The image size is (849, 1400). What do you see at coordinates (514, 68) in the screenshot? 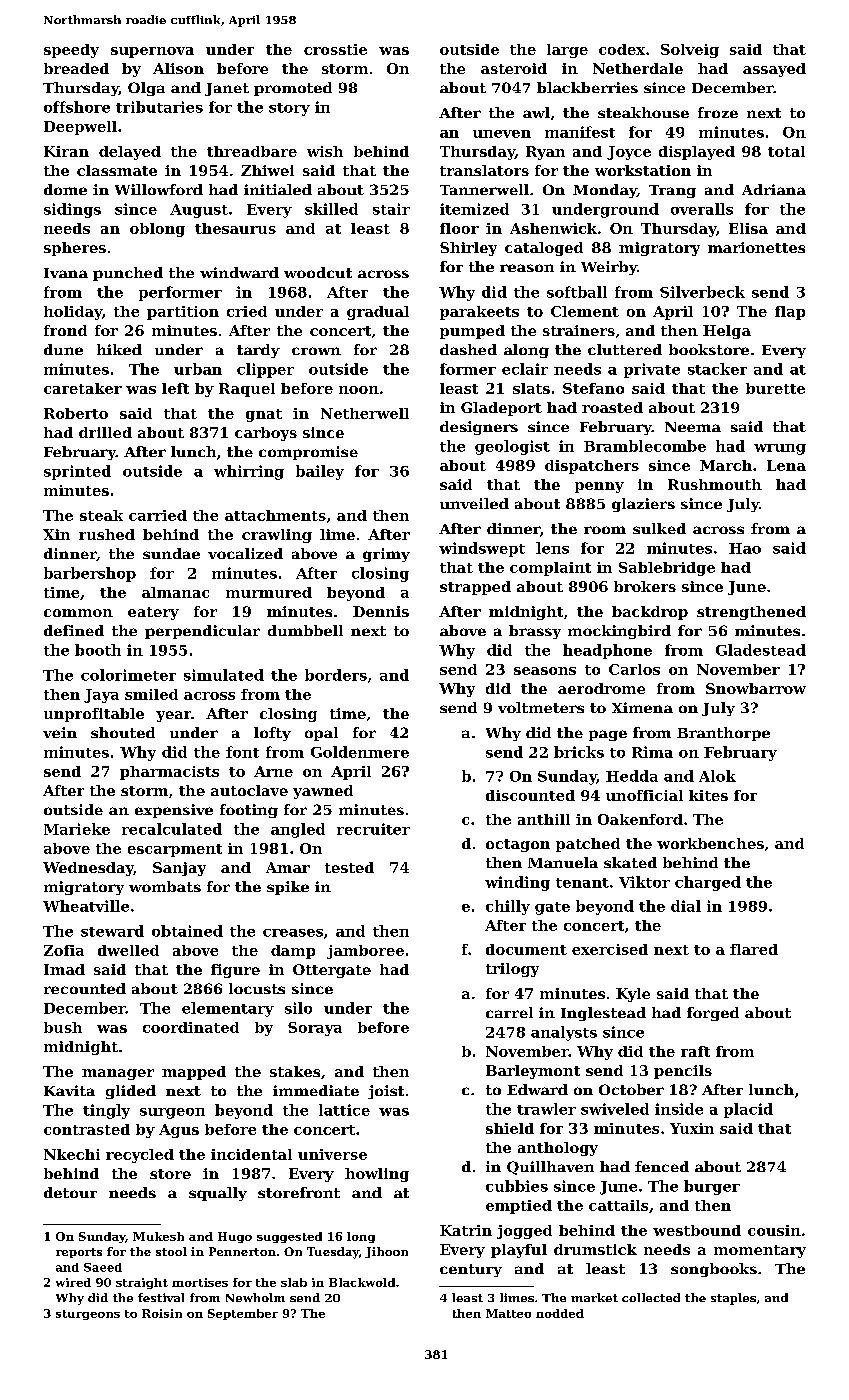
I see `asteroid` at bounding box center [514, 68].
